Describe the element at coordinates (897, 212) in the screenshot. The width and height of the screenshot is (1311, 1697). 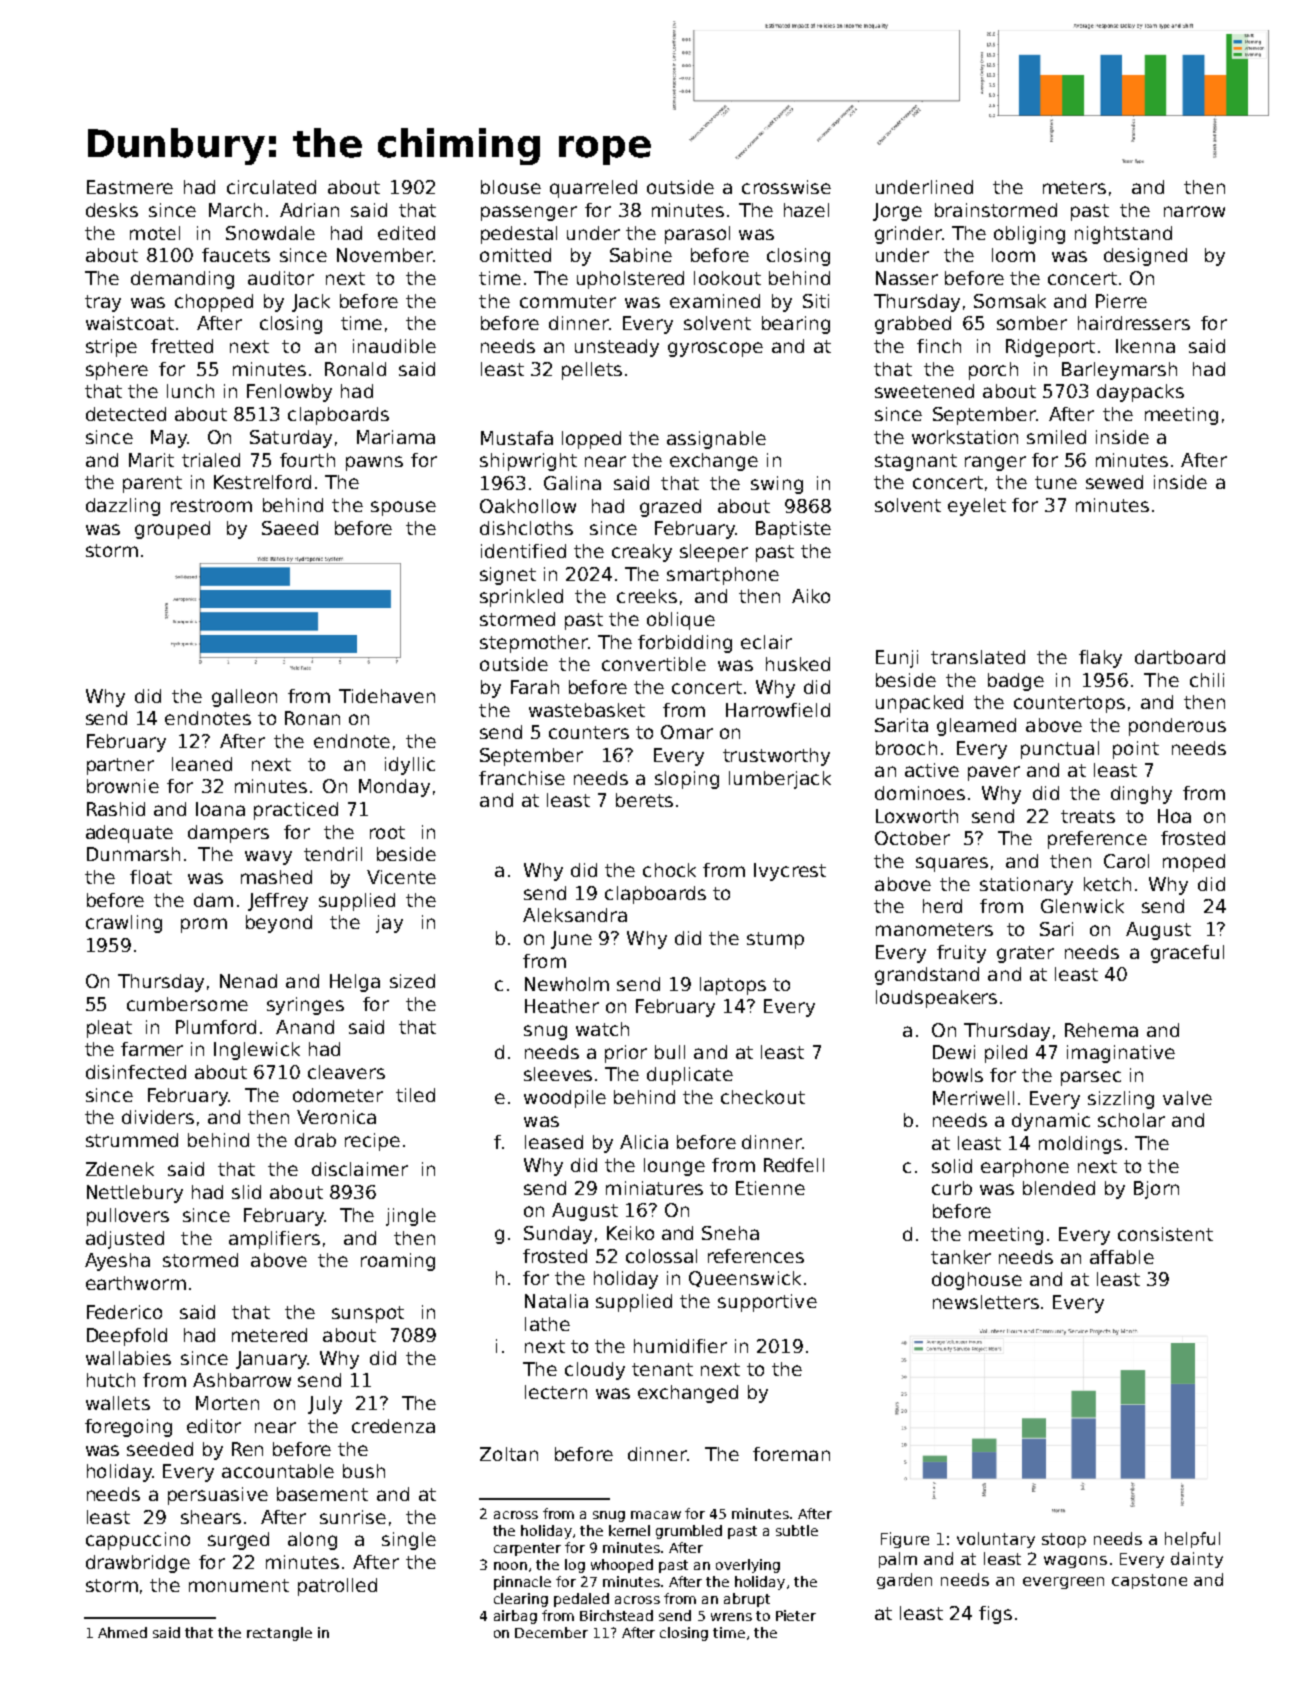
I see `Jorge` at that location.
